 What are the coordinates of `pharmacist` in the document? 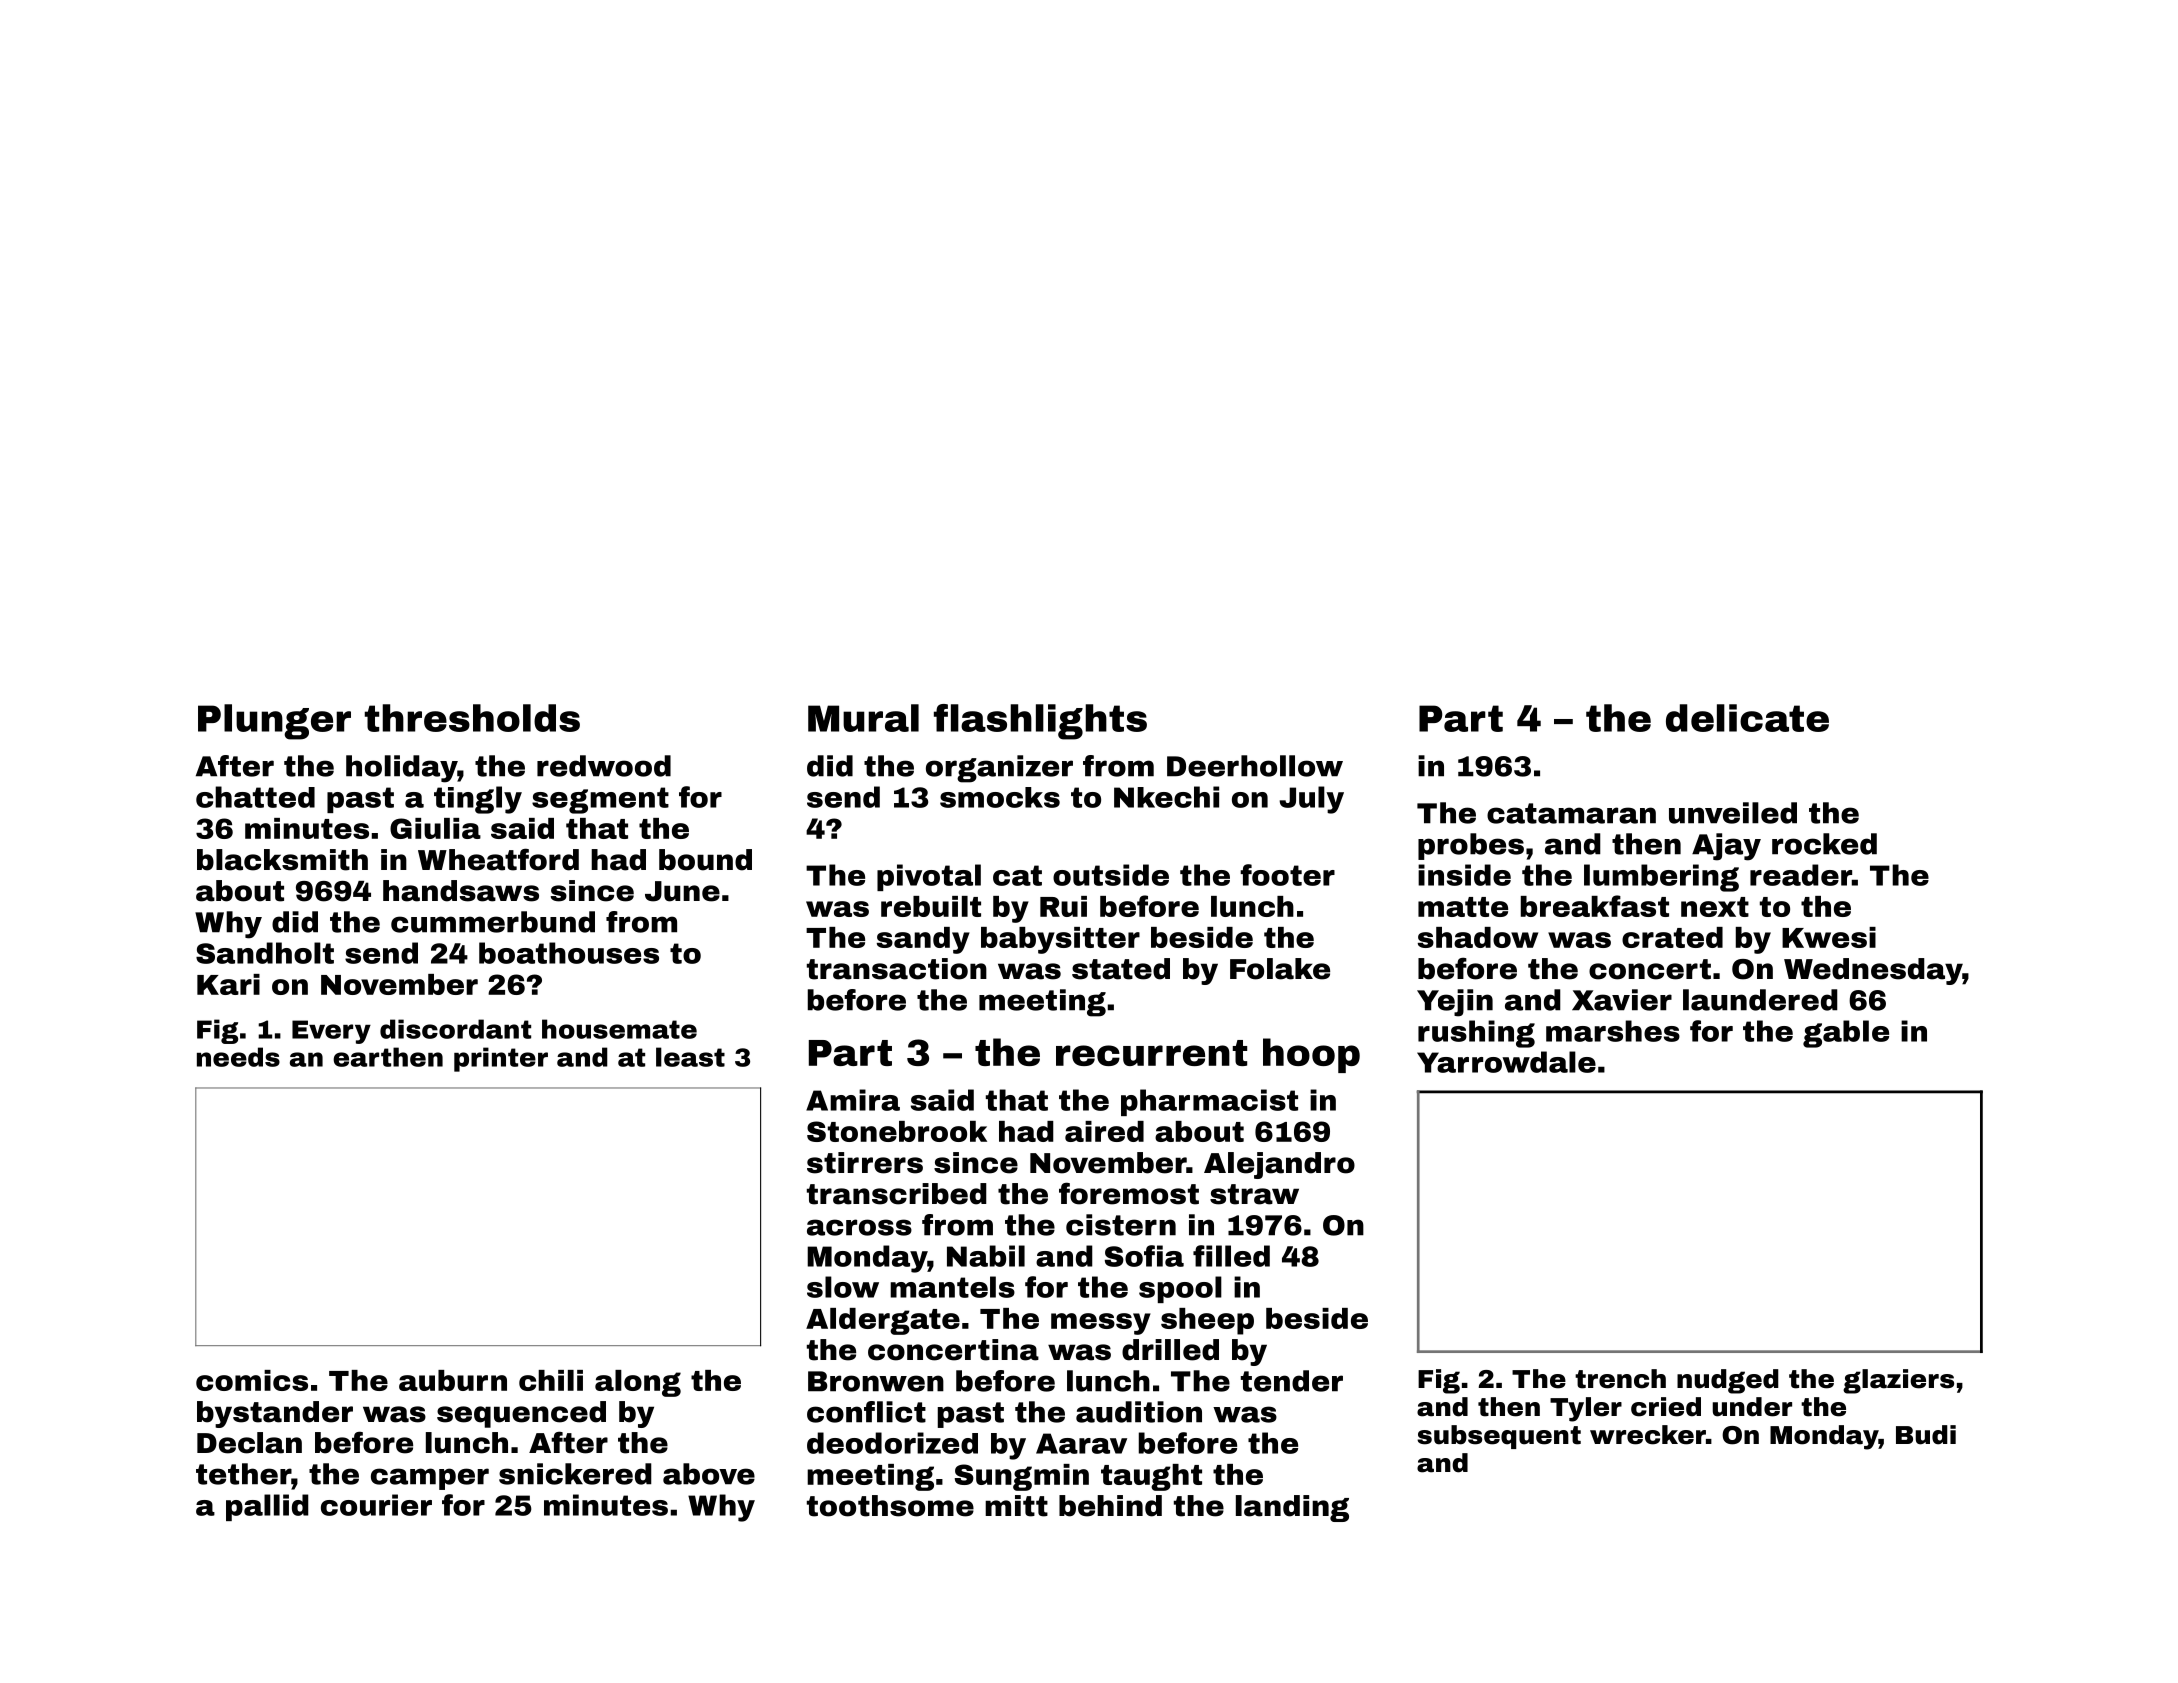 It's located at (1209, 1102).
